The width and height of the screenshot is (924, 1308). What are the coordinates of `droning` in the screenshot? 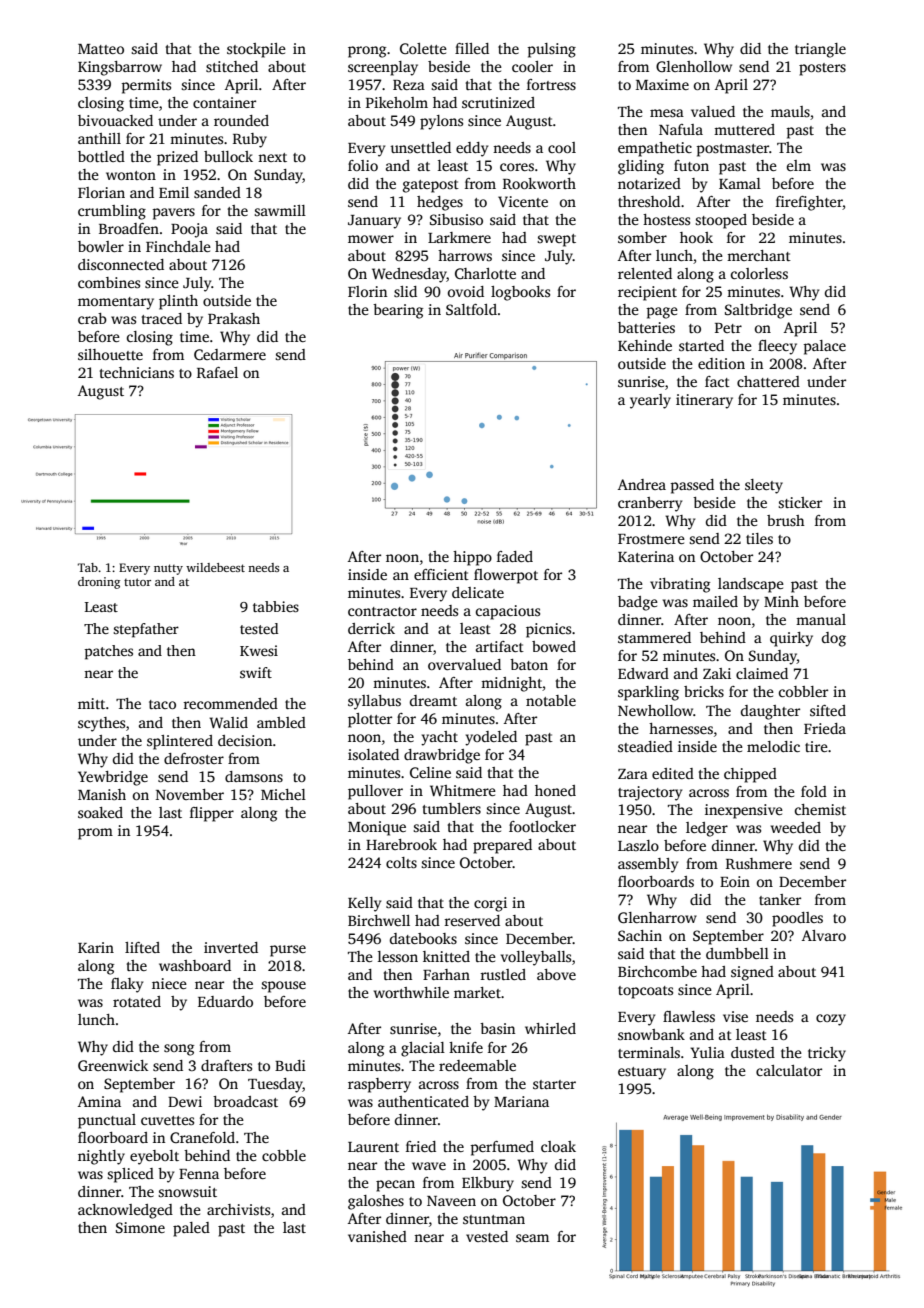 It's located at (99, 583).
